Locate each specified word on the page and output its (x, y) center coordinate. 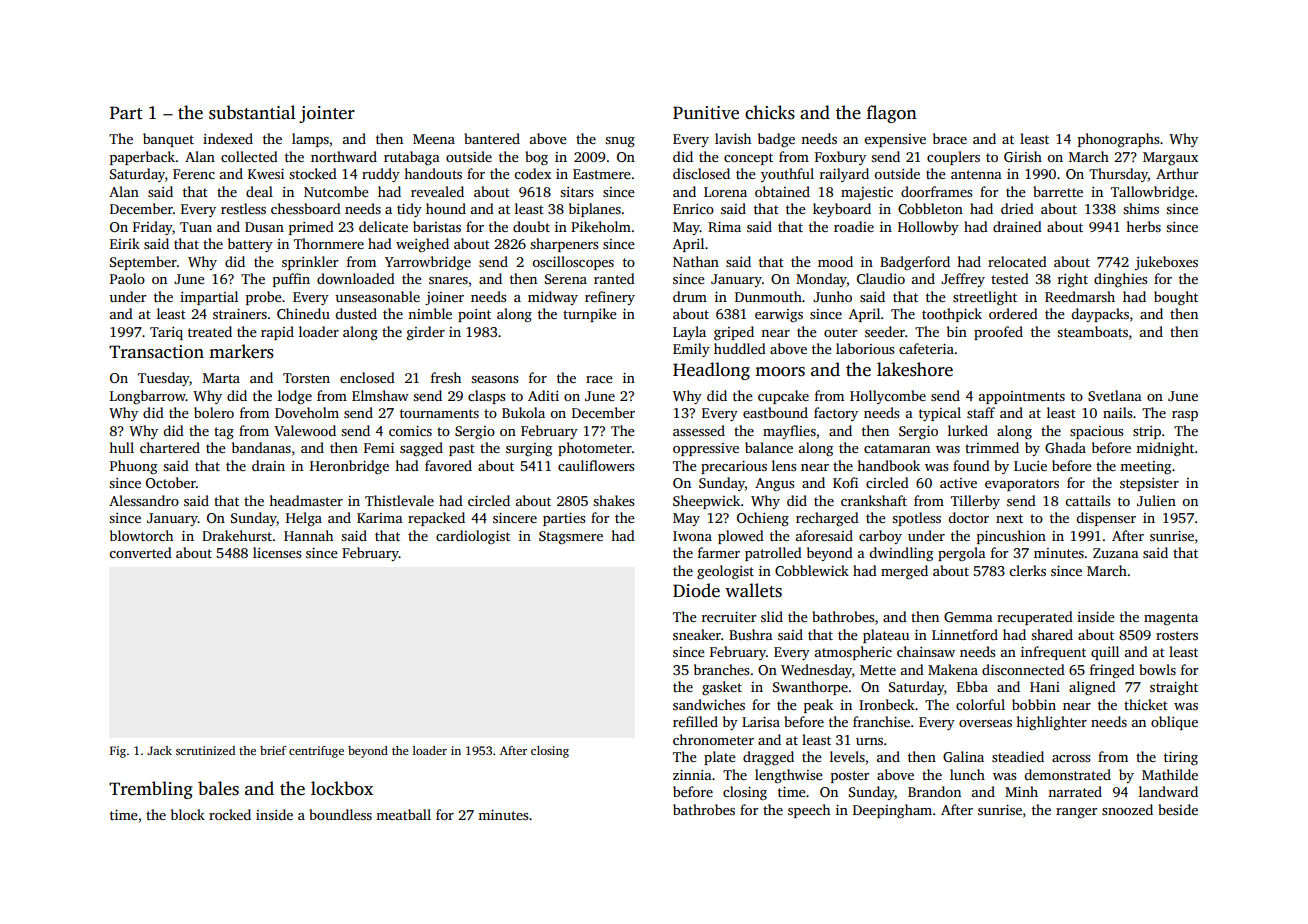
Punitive (706, 113)
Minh (1021, 791)
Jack (159, 750)
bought (1176, 298)
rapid (277, 333)
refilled (695, 721)
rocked (230, 814)
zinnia (692, 775)
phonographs (1118, 140)
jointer (327, 114)
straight (1174, 688)
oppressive (706, 449)
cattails (1087, 500)
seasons (494, 379)
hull (121, 447)
